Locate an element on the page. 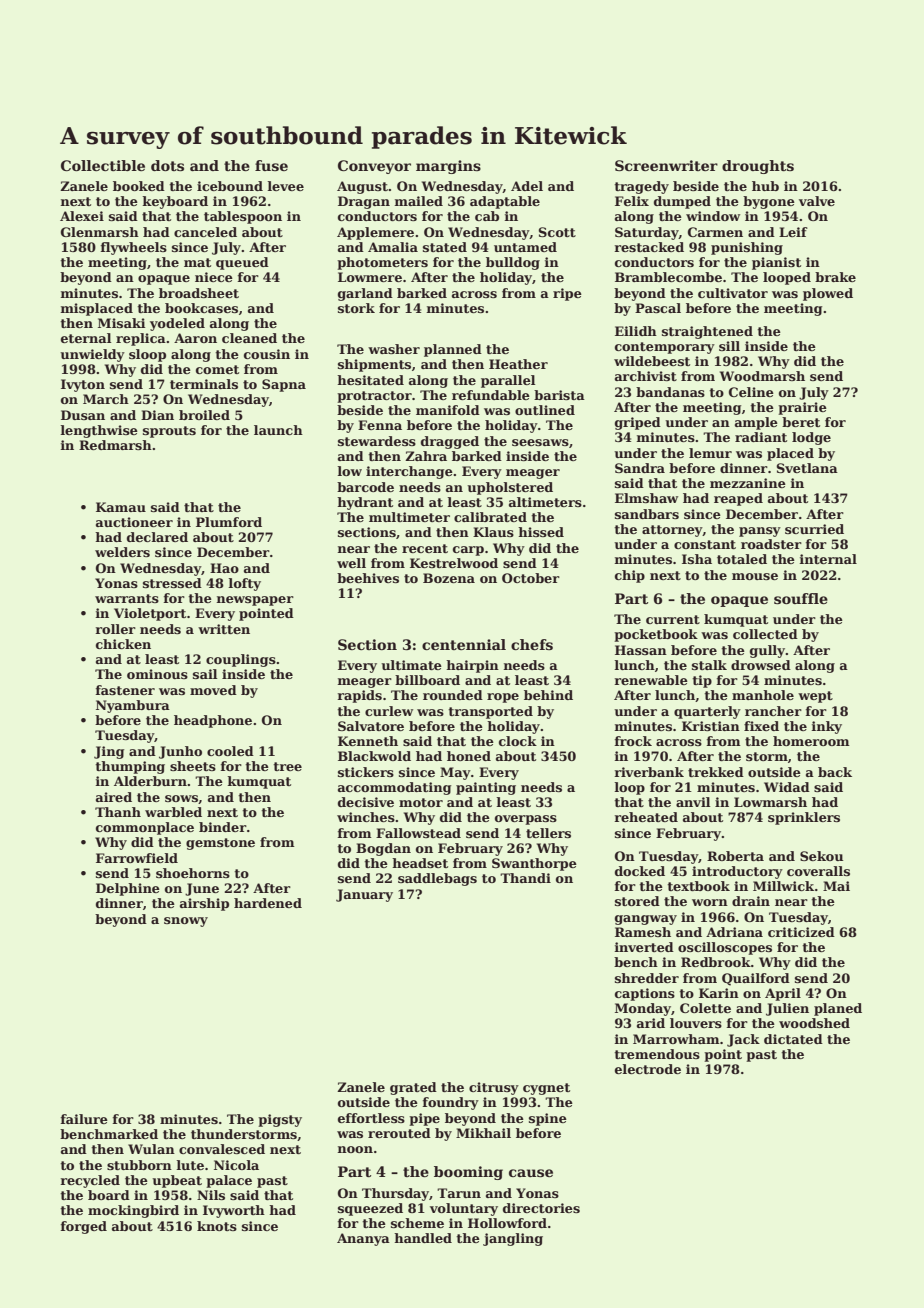 The image size is (924, 1308). coveralls is located at coordinates (818, 871).
